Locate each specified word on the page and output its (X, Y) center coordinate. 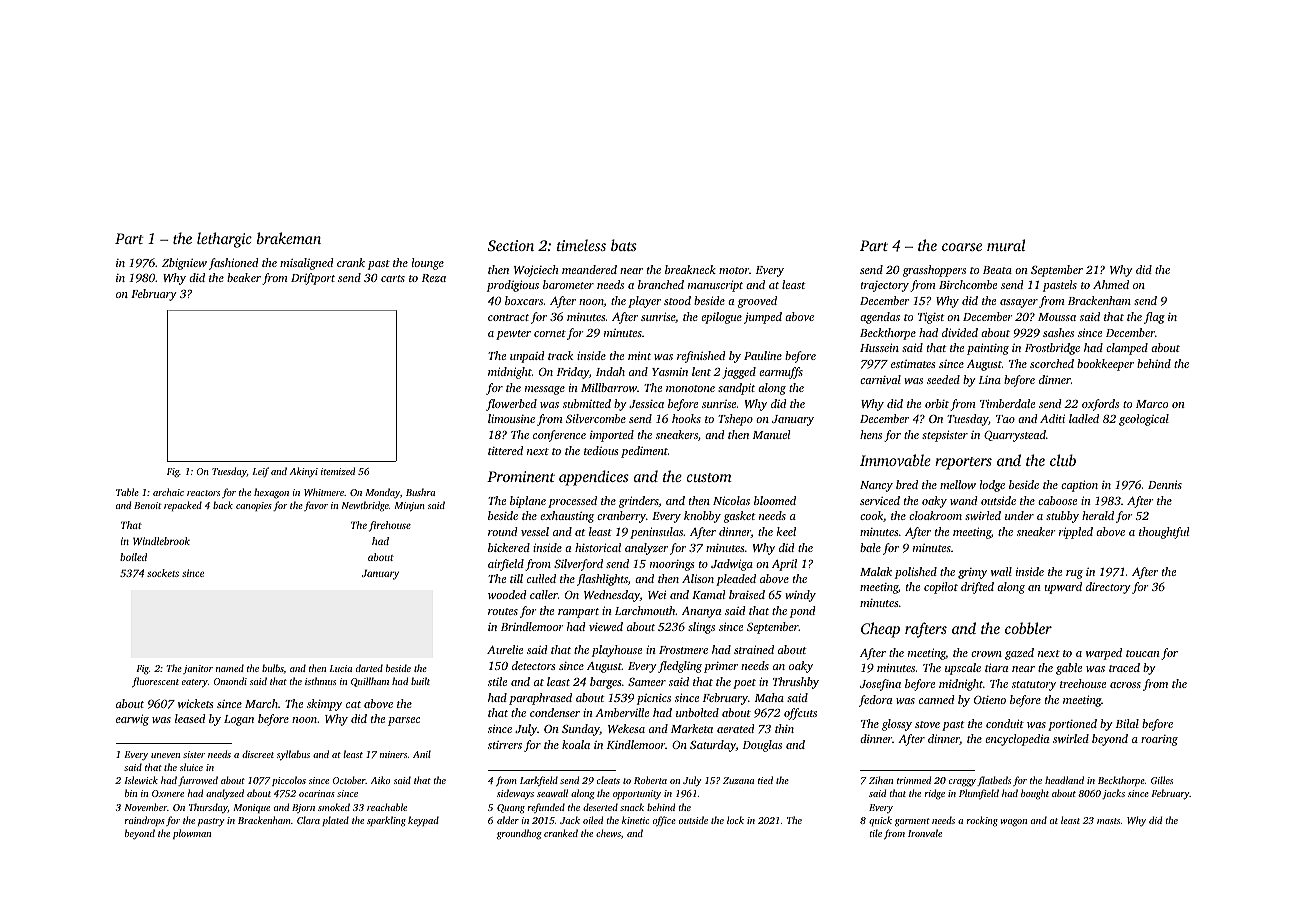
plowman (192, 834)
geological (1144, 420)
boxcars (524, 300)
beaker (244, 277)
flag (1154, 318)
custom (709, 477)
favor (316, 506)
